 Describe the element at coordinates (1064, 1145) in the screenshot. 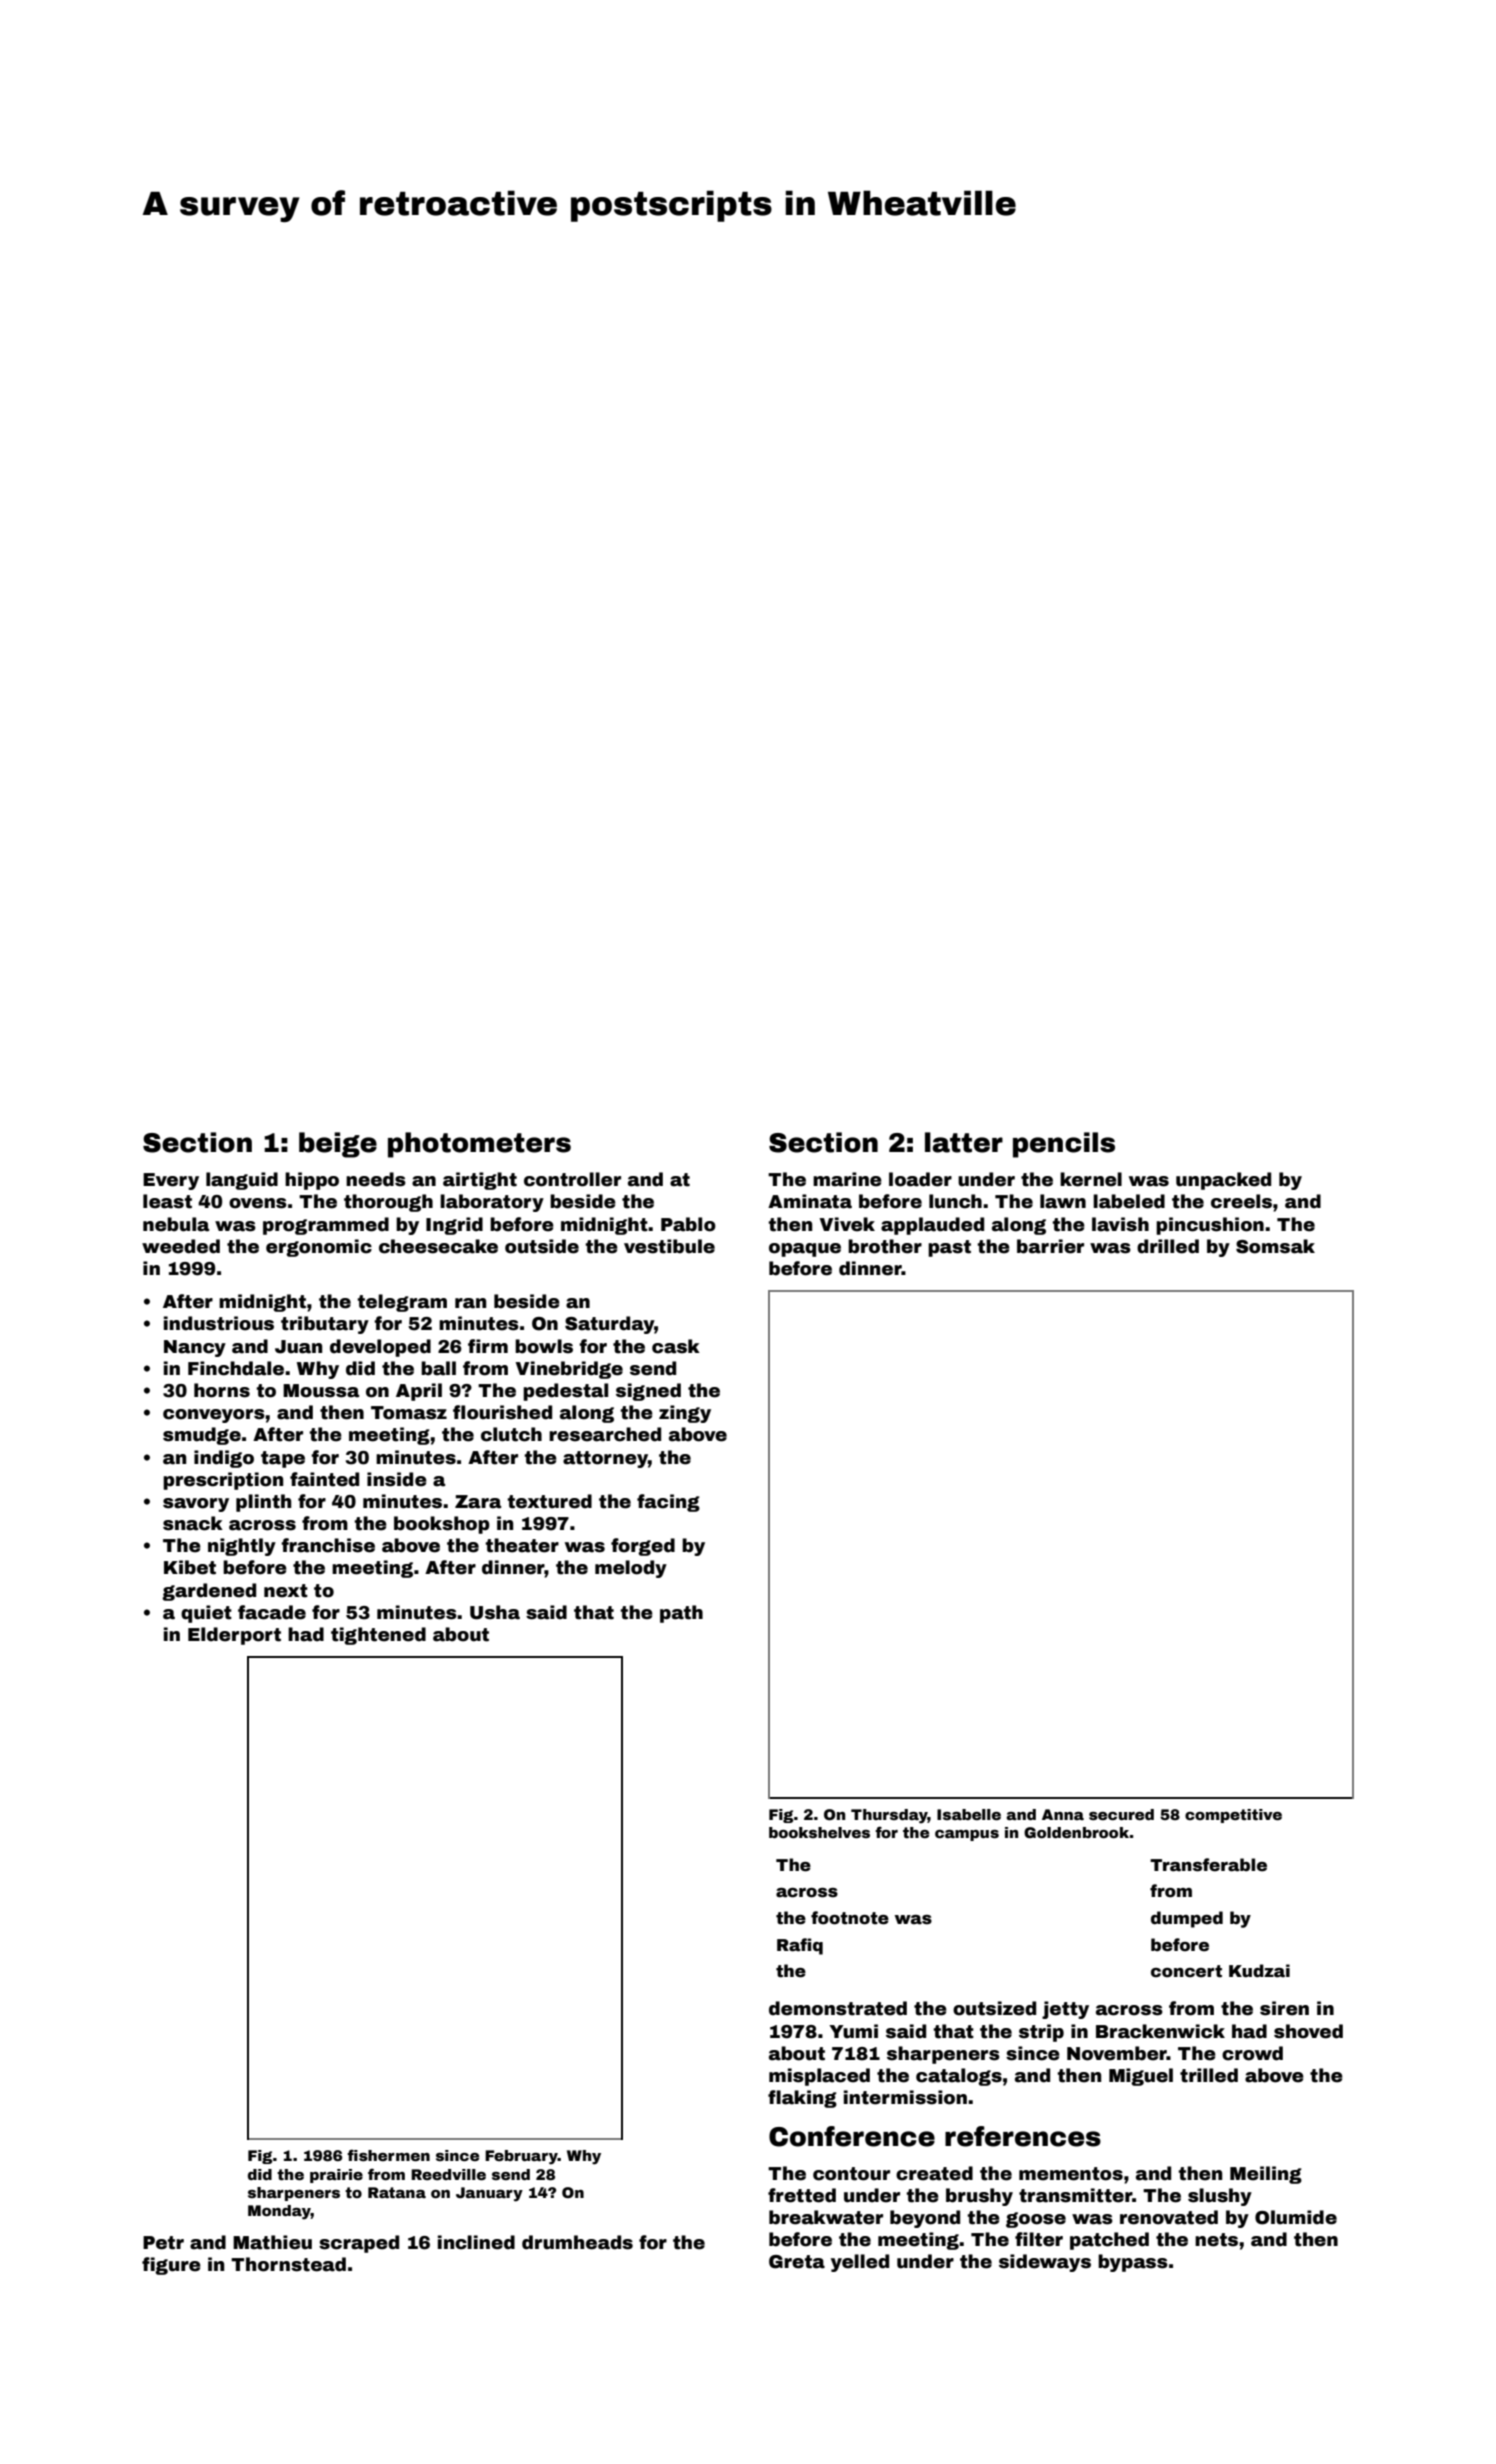

I see `pencils` at that location.
